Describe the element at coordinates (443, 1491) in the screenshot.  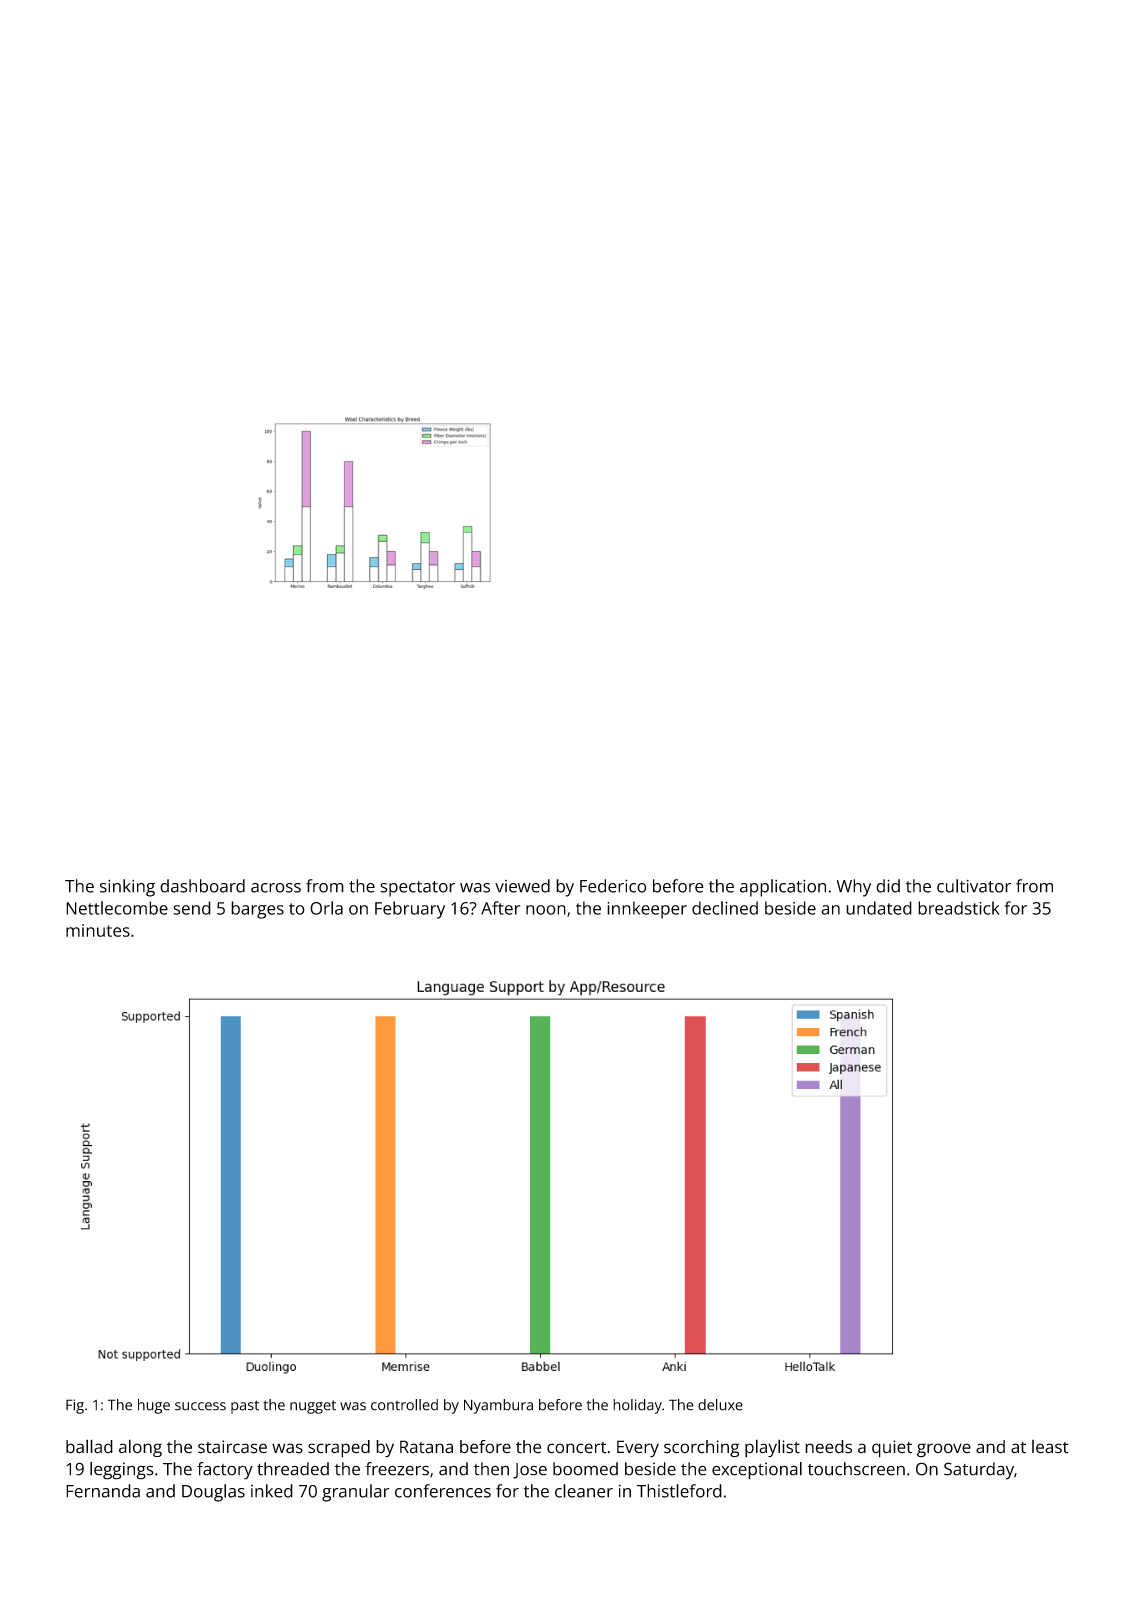
I see `conferences` at that location.
